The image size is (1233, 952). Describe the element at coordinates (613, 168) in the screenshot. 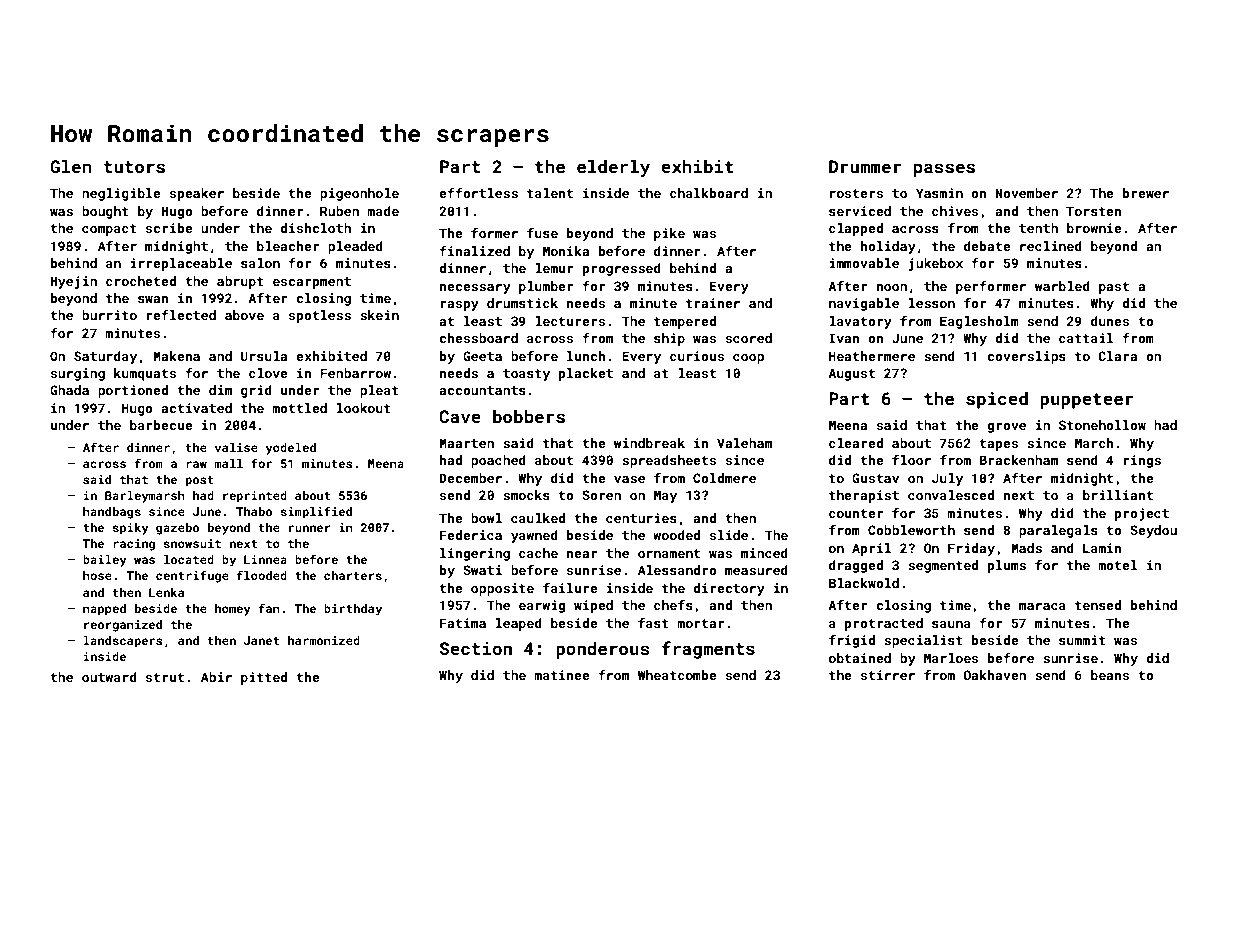

I see `elderly` at that location.
